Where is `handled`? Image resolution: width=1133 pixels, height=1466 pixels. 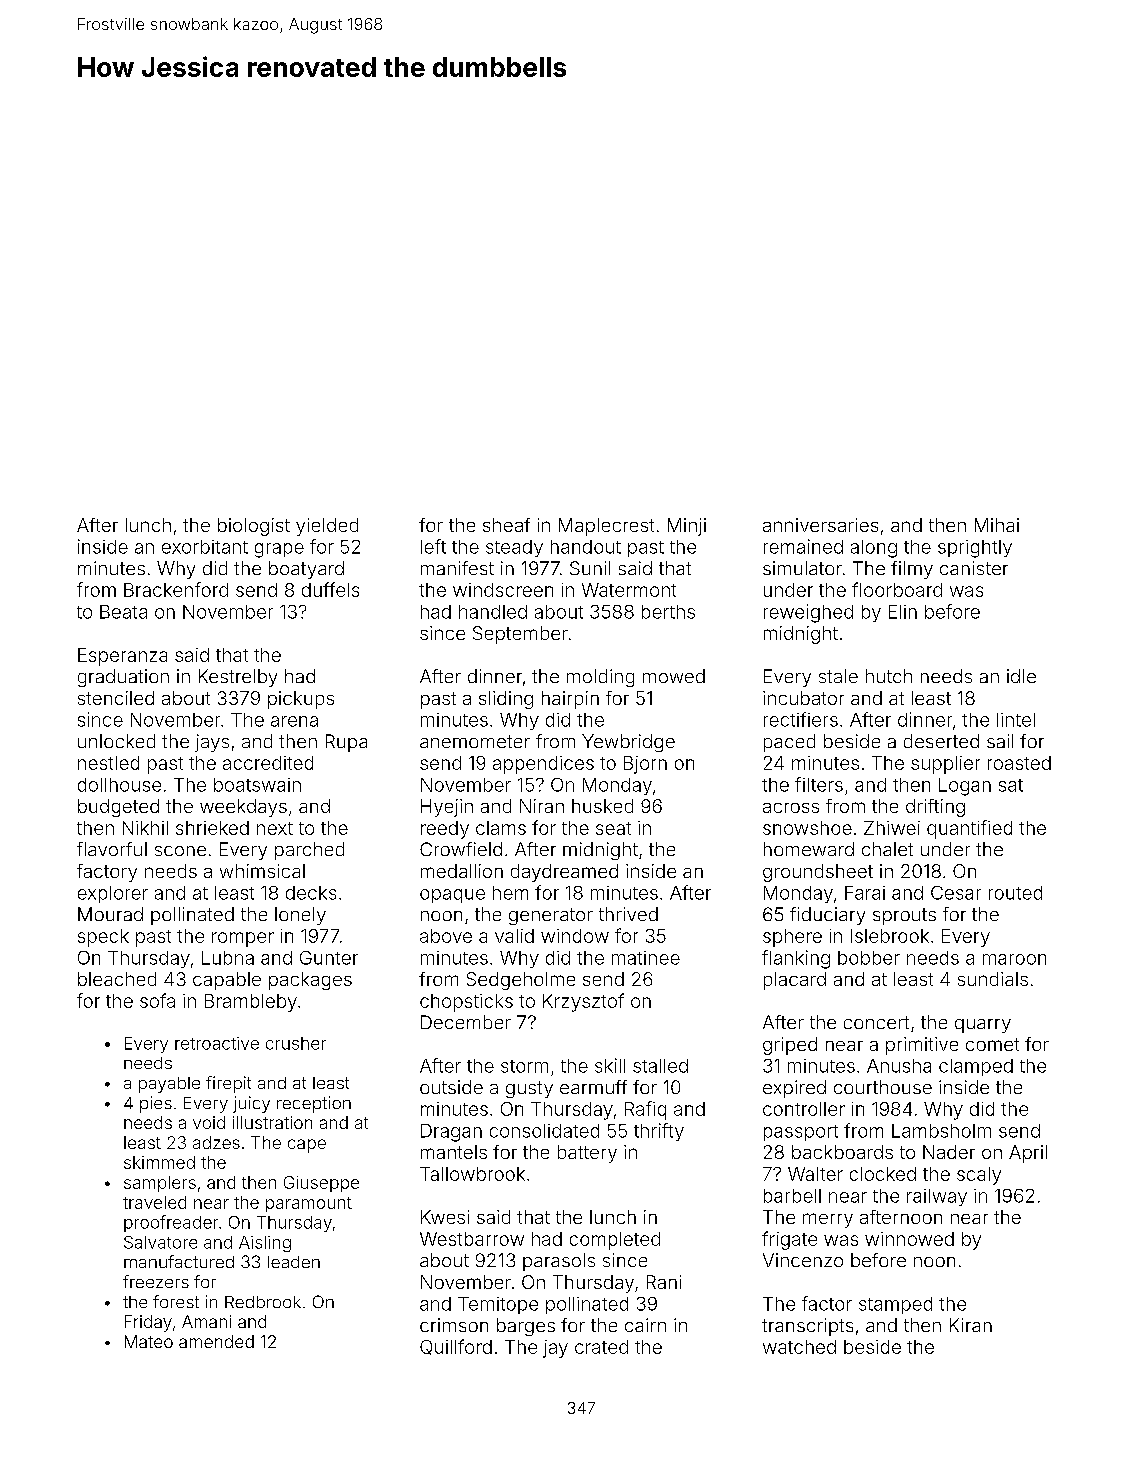 handled is located at coordinates (493, 612).
